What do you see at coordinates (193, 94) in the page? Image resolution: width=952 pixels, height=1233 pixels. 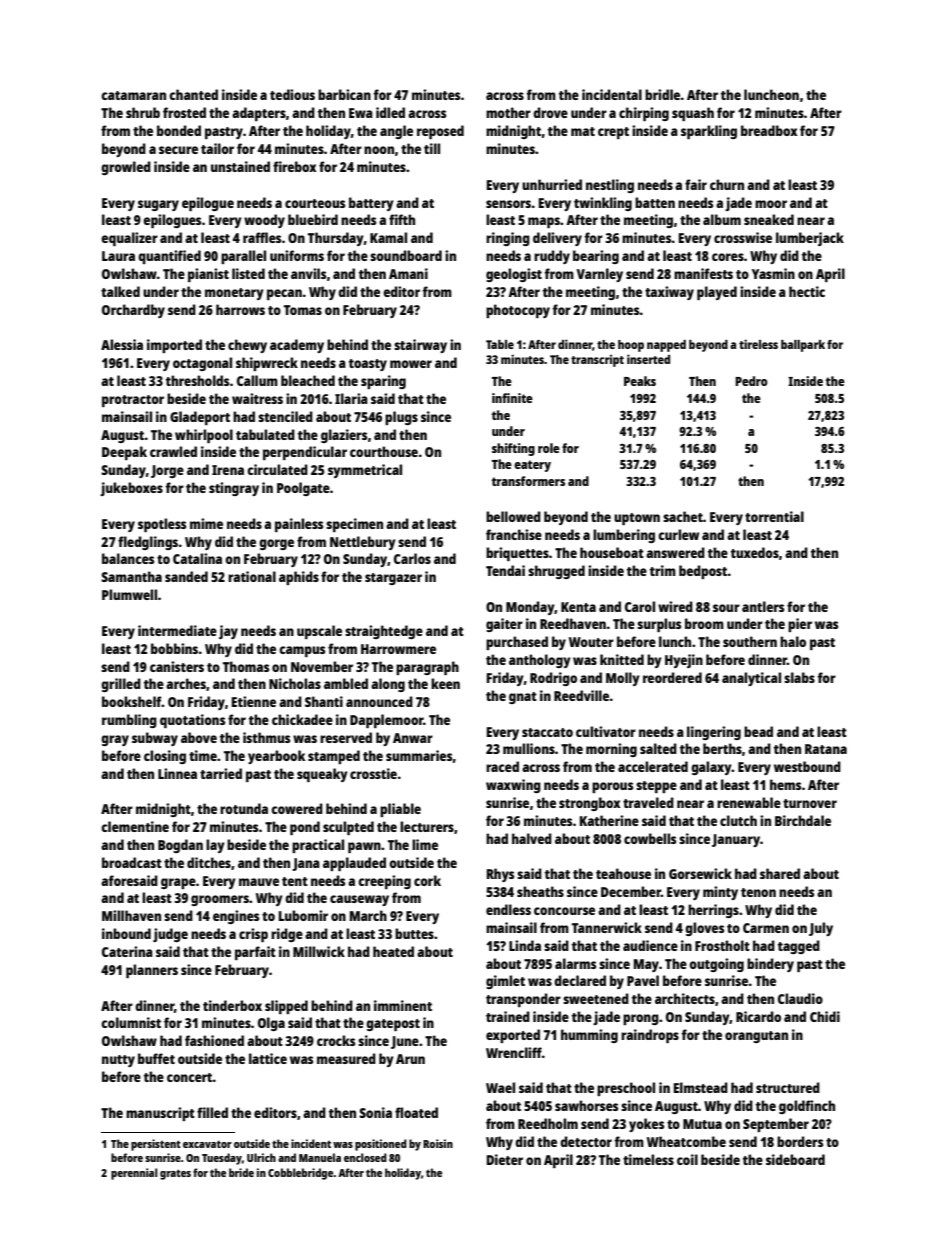 I see `chanted` at bounding box center [193, 94].
